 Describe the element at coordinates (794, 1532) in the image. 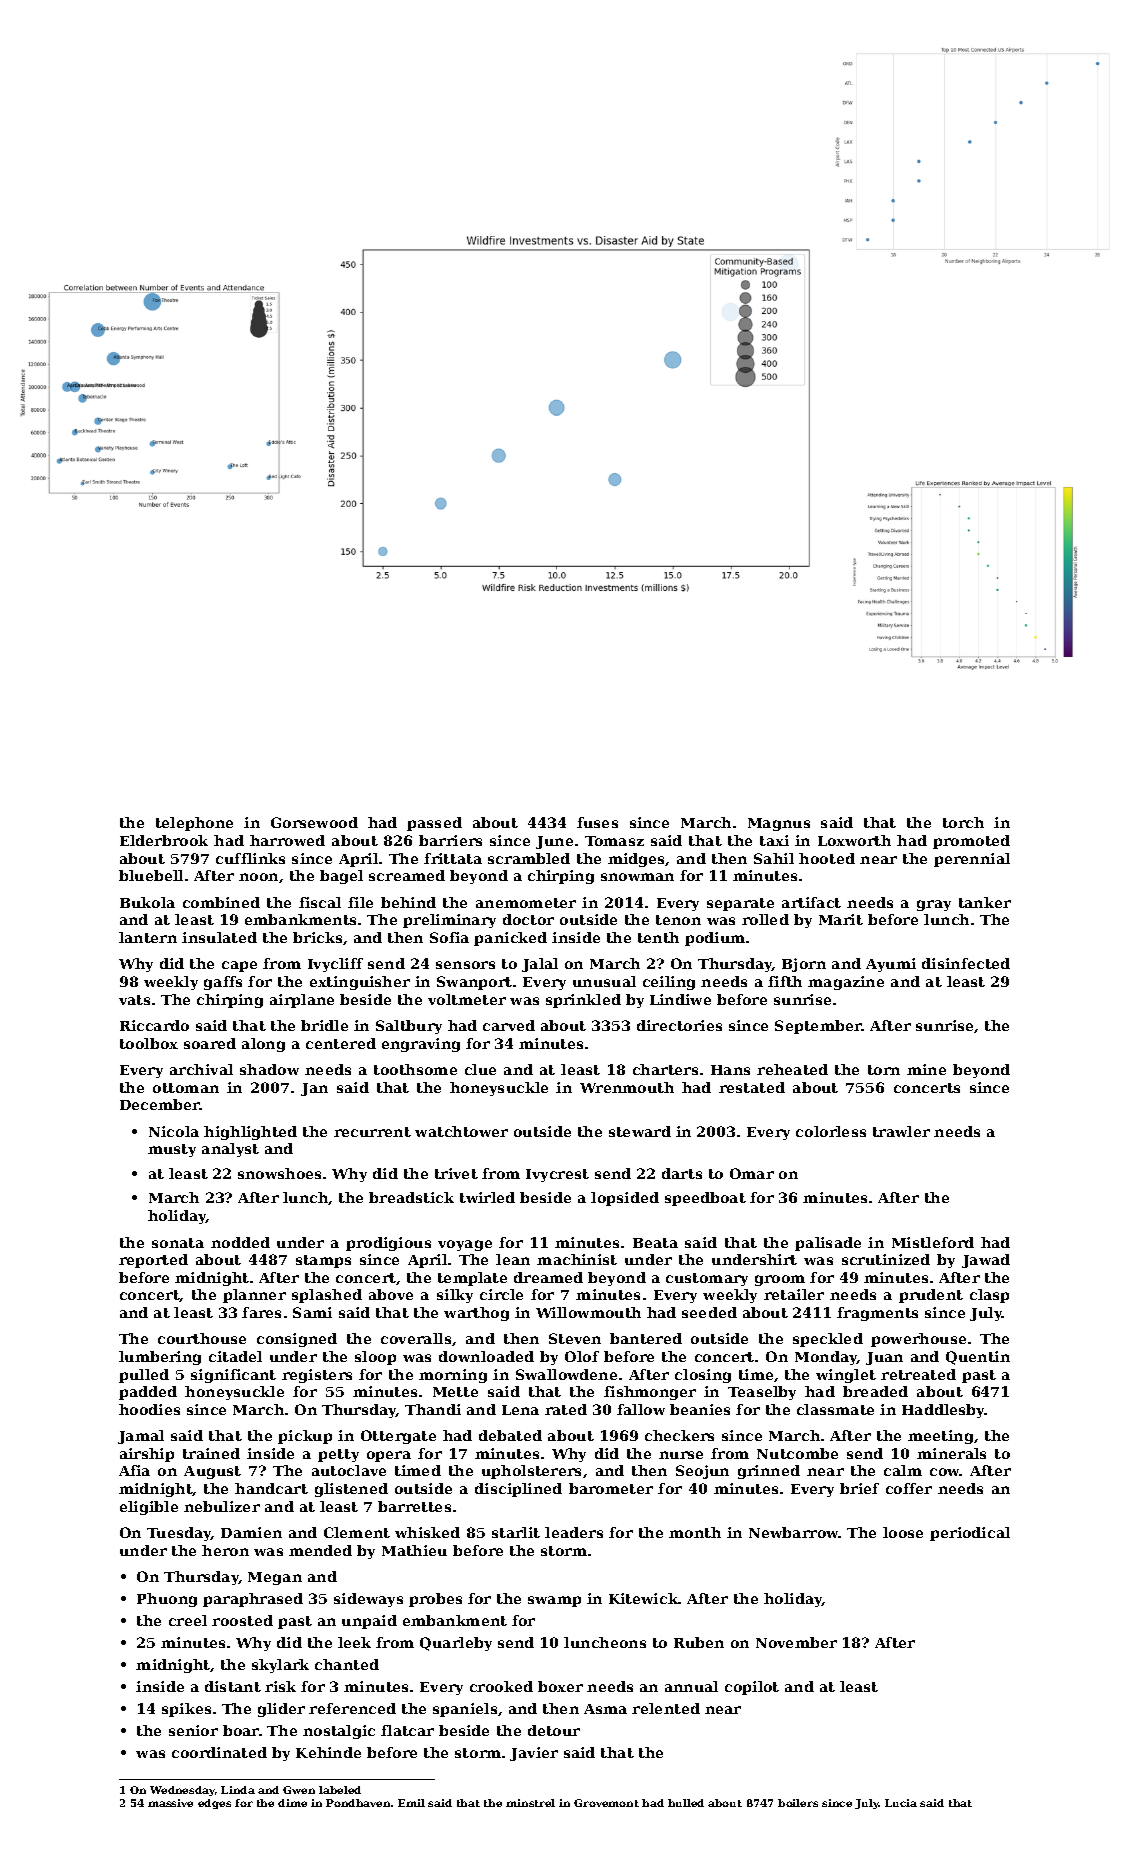

I see `Newbarrow` at that location.
